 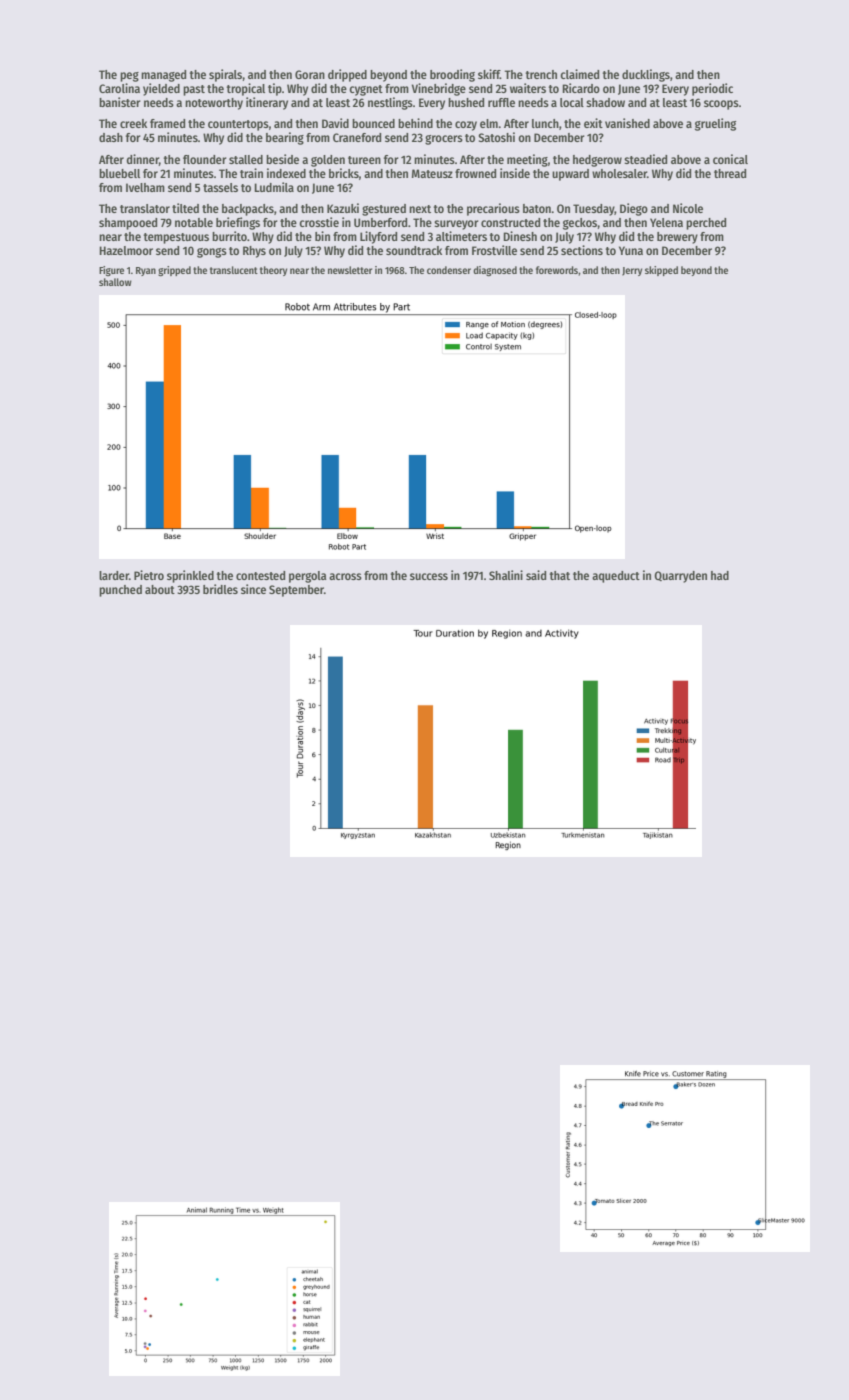 I want to click on shallow, so click(x=115, y=282).
